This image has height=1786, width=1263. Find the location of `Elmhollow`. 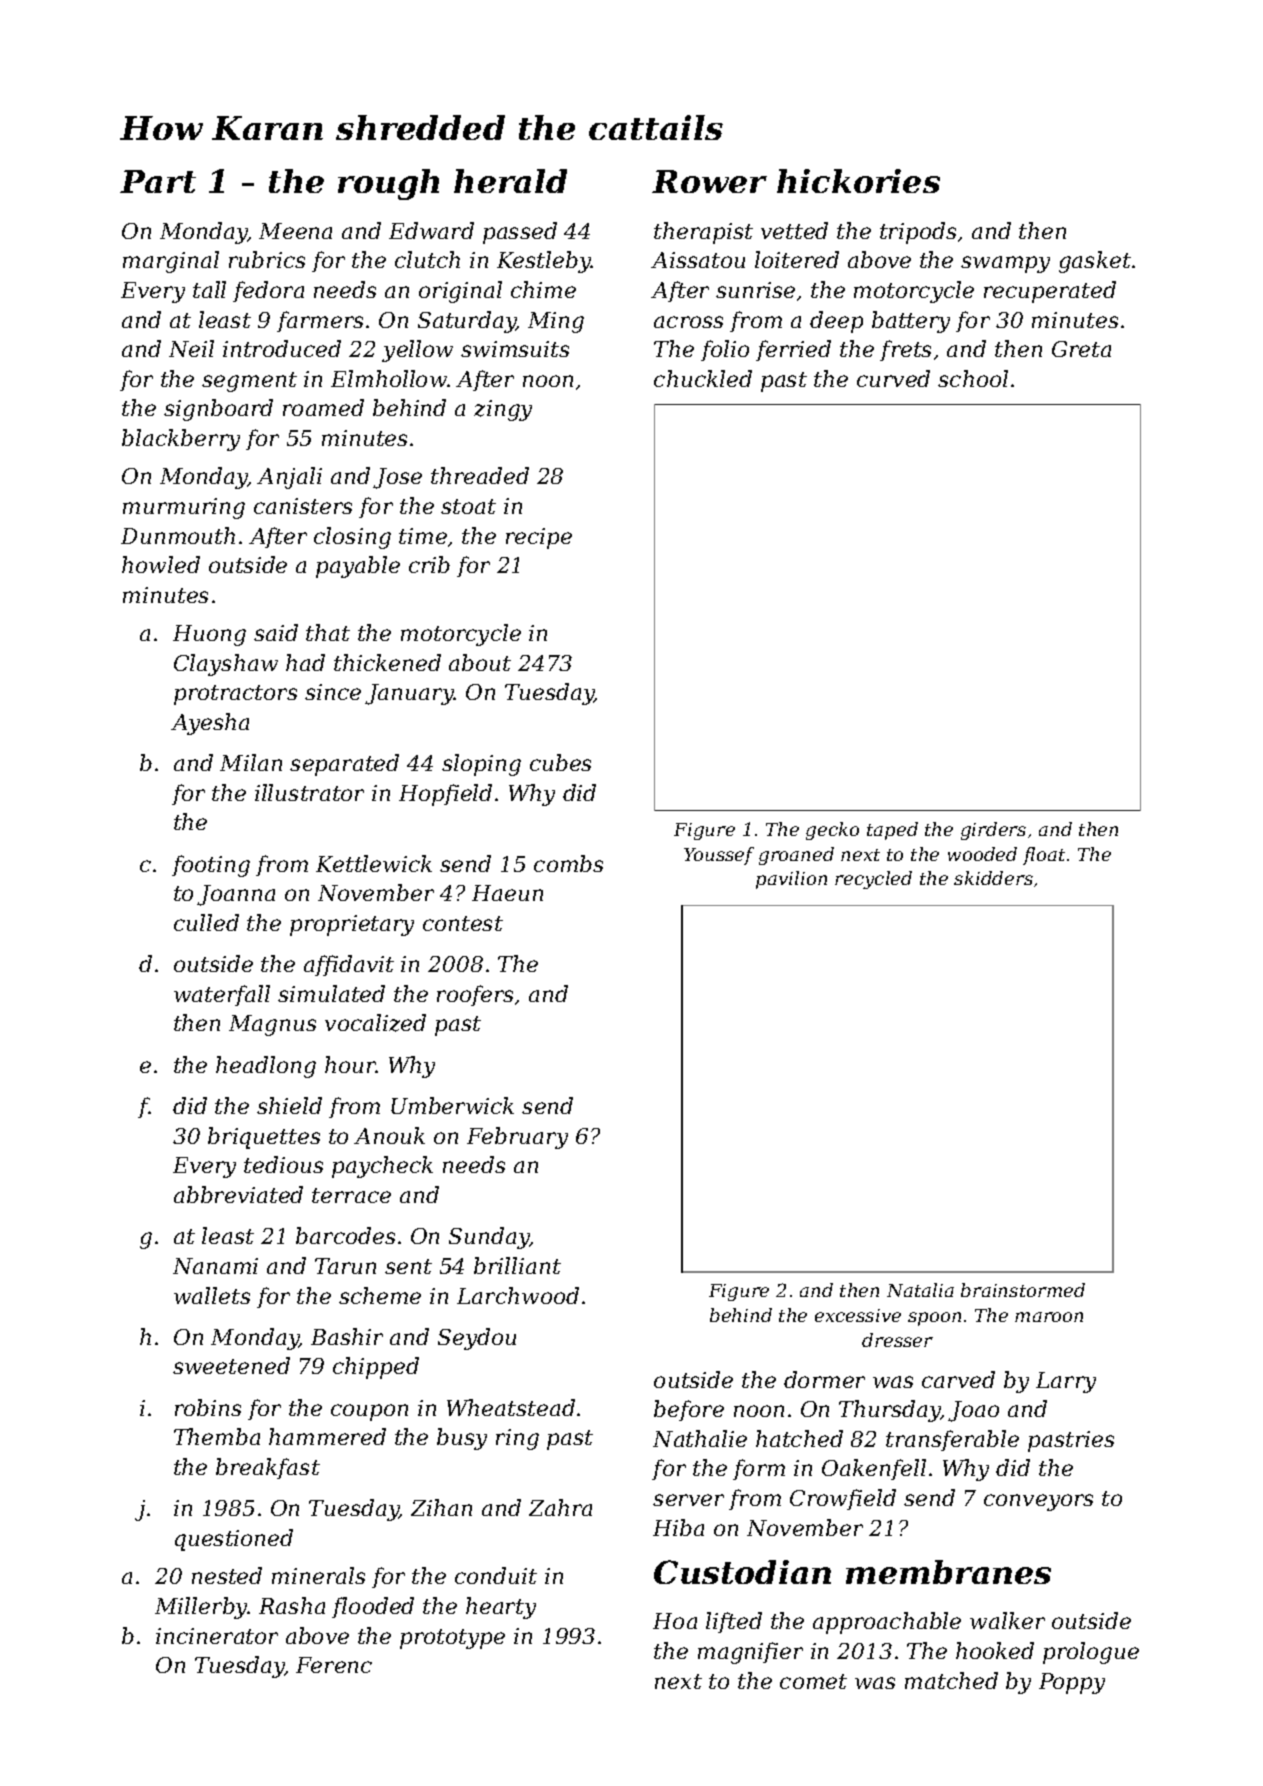

Elmhollow is located at coordinates (389, 378).
